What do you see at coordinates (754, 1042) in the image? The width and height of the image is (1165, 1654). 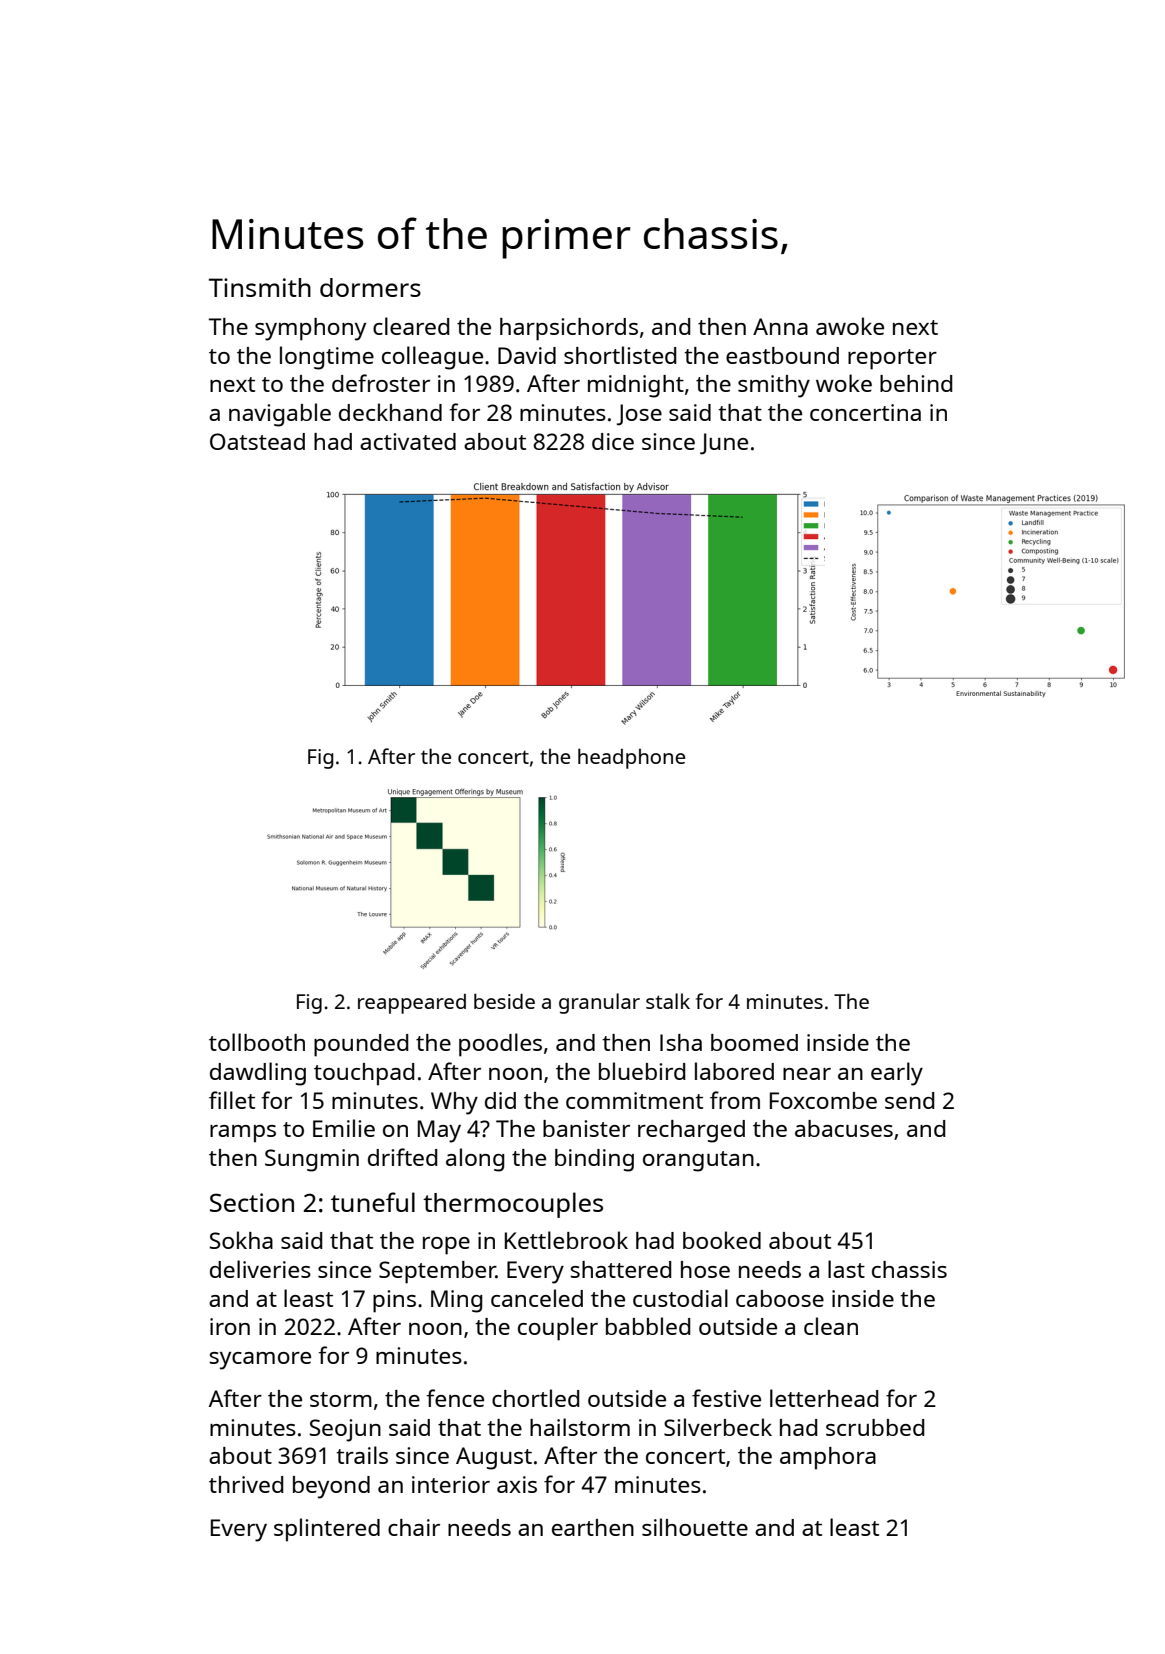 I see `boomed` at bounding box center [754, 1042].
